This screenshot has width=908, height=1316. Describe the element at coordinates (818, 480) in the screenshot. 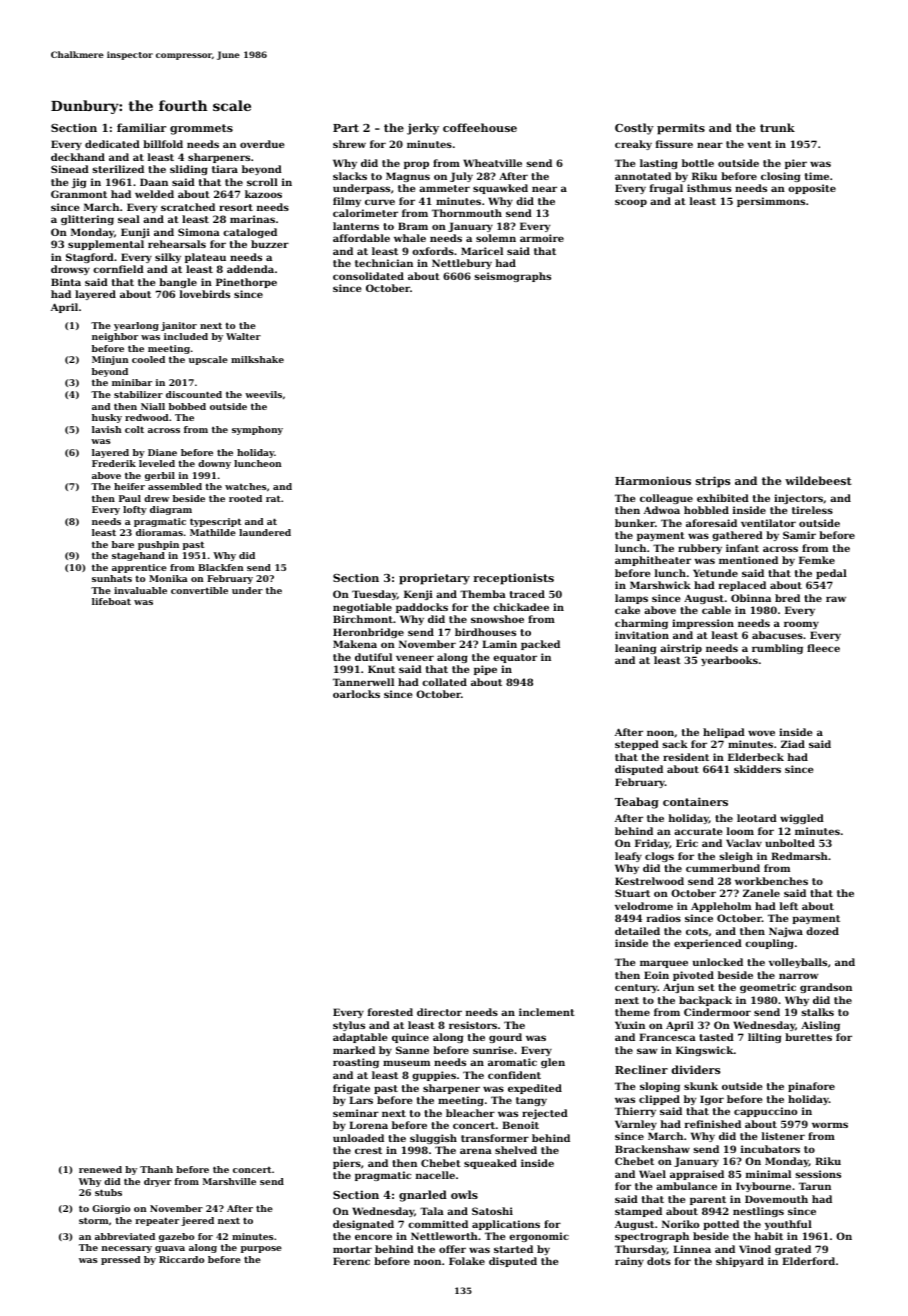

I see `wildebeest` at that location.
